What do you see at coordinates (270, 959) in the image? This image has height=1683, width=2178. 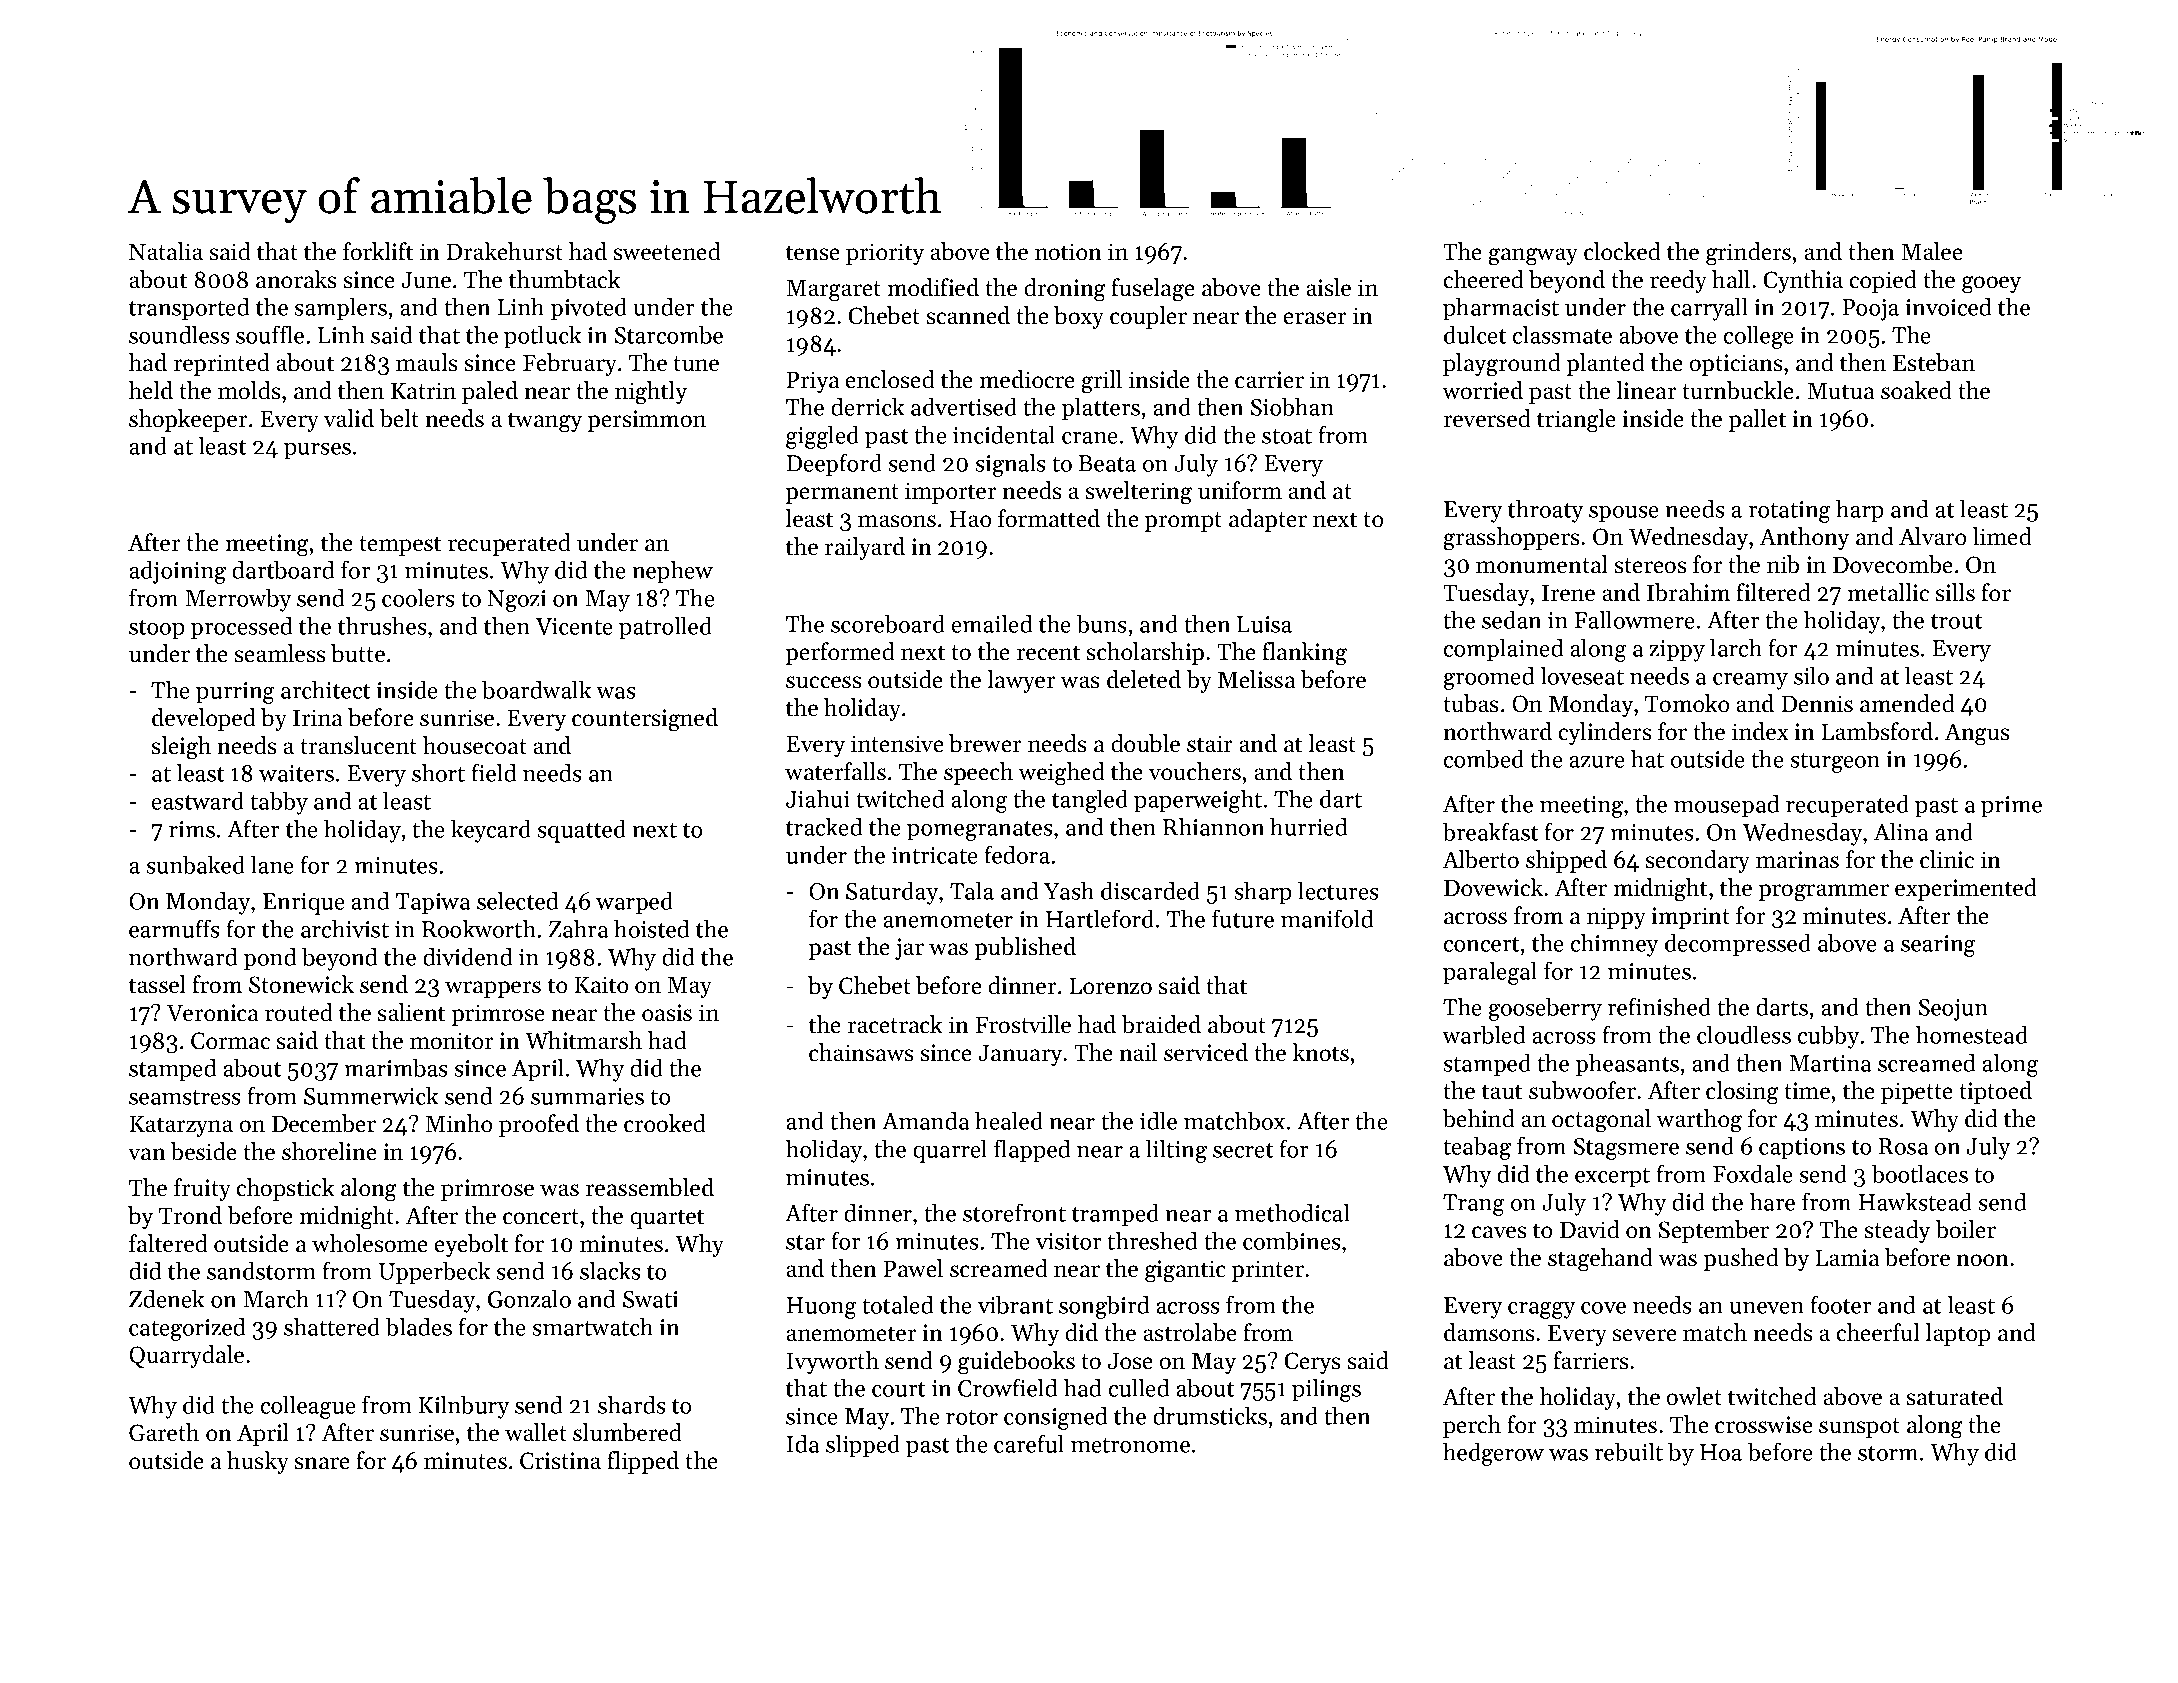 I see `pond` at bounding box center [270, 959].
